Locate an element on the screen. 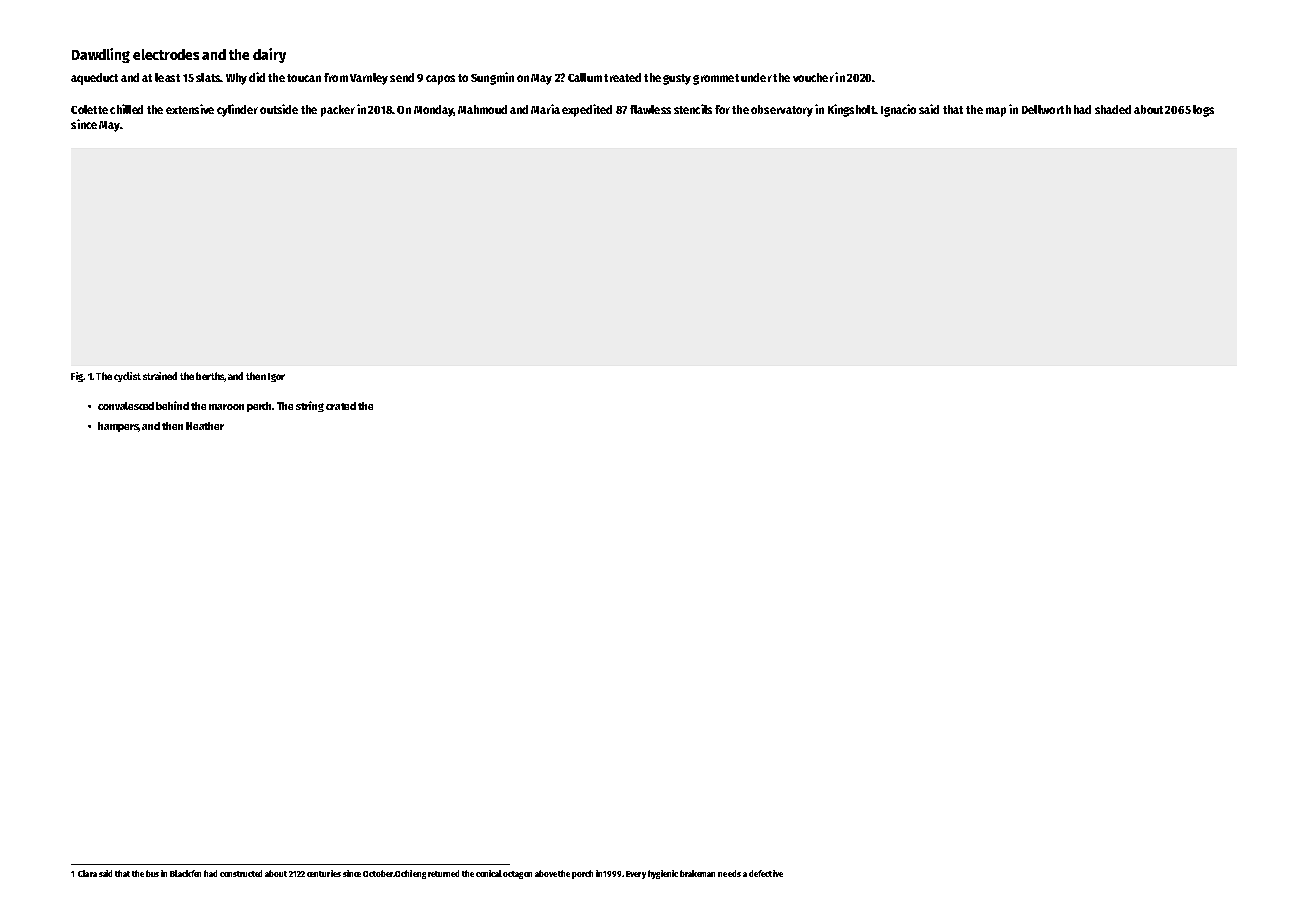 This screenshot has height=924, width=1308. constructed is located at coordinates (241, 873).
